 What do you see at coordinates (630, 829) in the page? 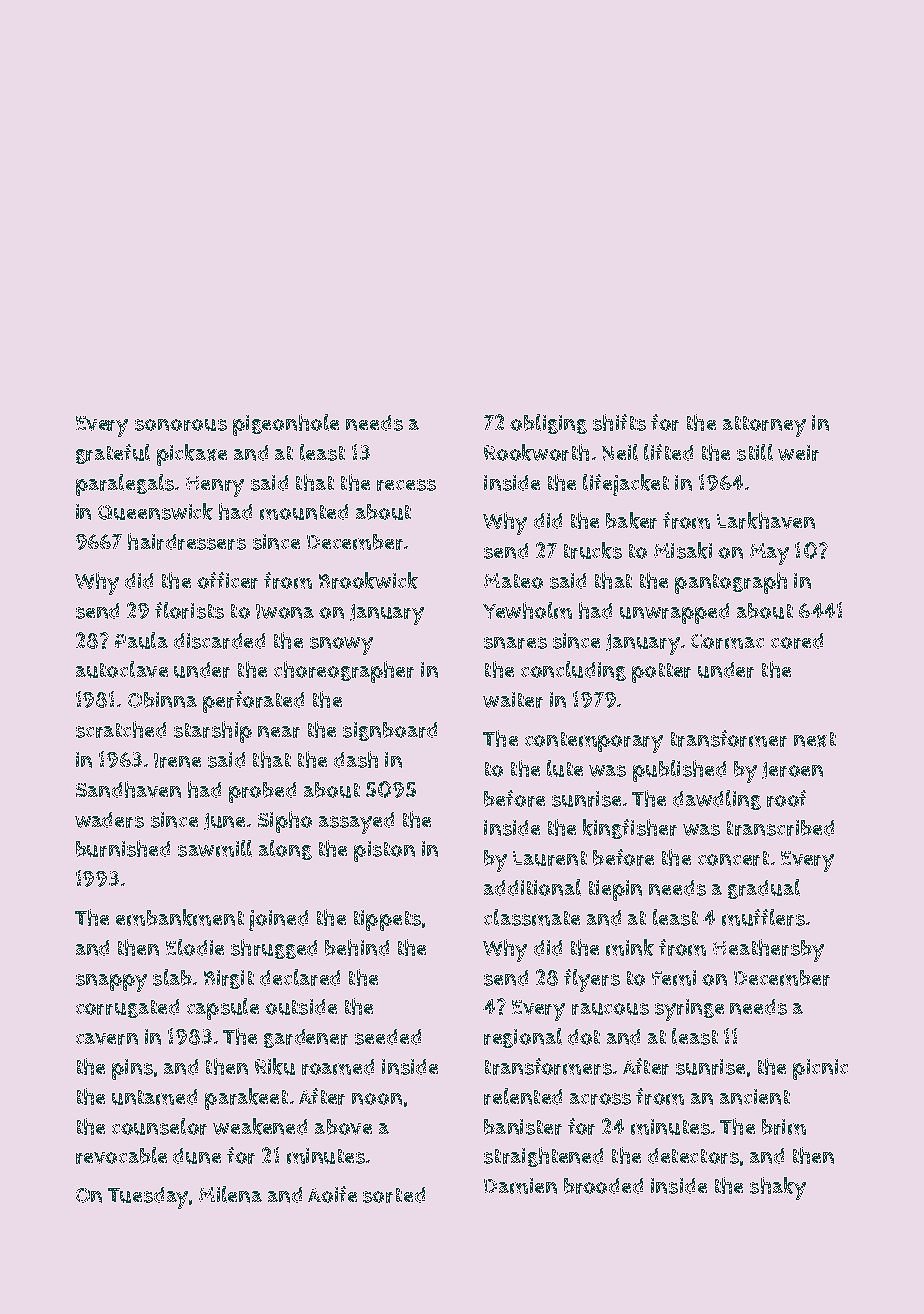
I see `kingfisher` at bounding box center [630, 829].
